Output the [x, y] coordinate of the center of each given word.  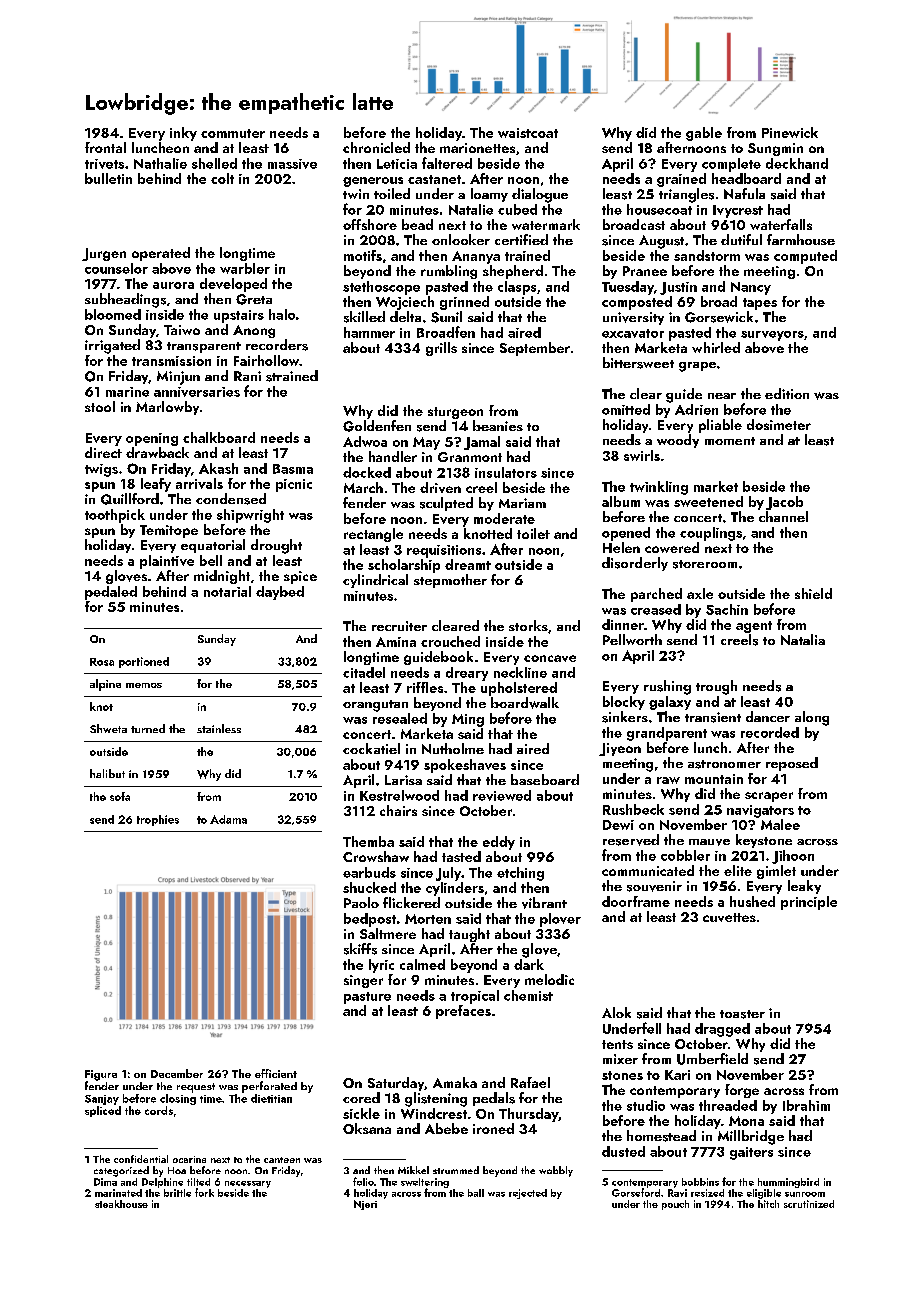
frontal [105, 147]
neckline [520, 672]
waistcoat [528, 133]
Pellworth [632, 639]
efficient [276, 1073]
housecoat [659, 209]
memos [144, 685]
